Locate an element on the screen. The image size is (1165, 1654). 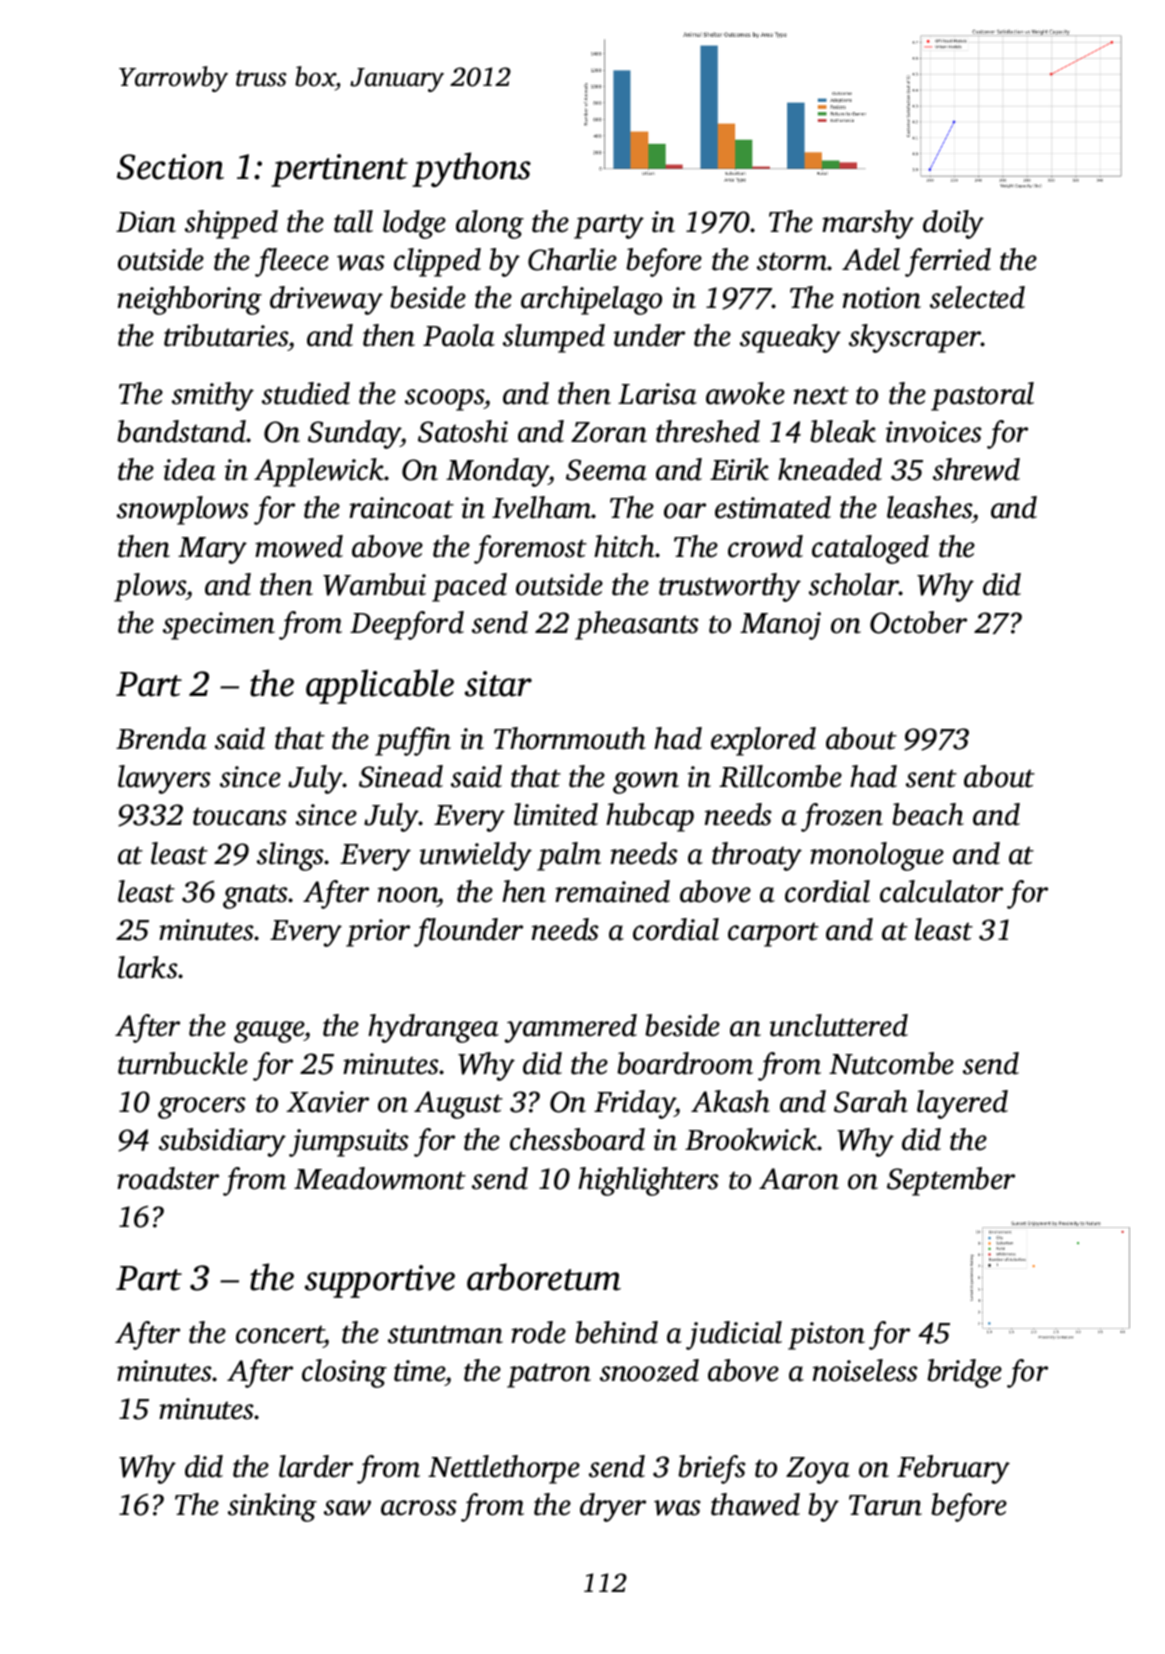
limited is located at coordinates (556, 814).
